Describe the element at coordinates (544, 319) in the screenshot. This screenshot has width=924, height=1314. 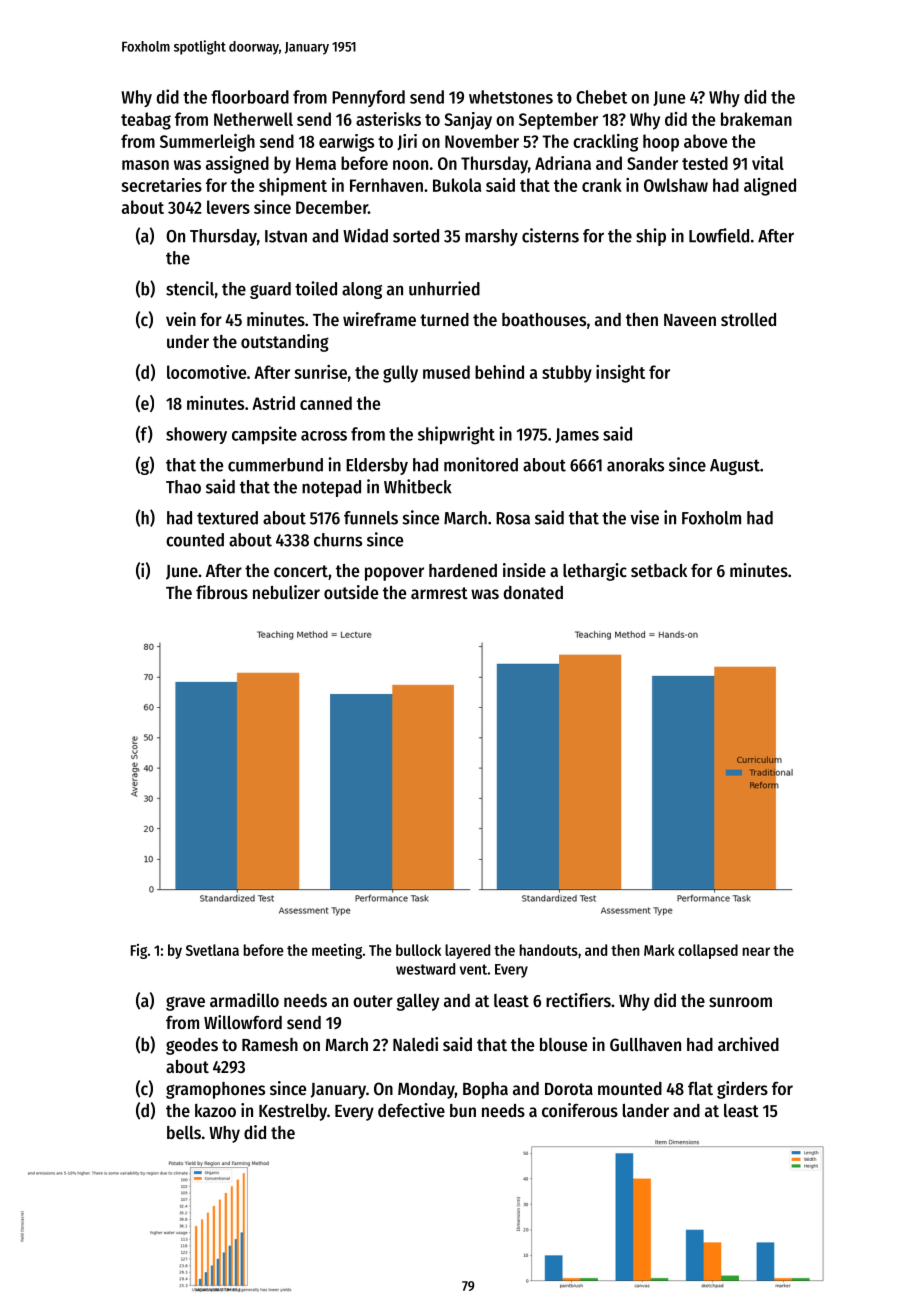
I see `boathouses` at that location.
